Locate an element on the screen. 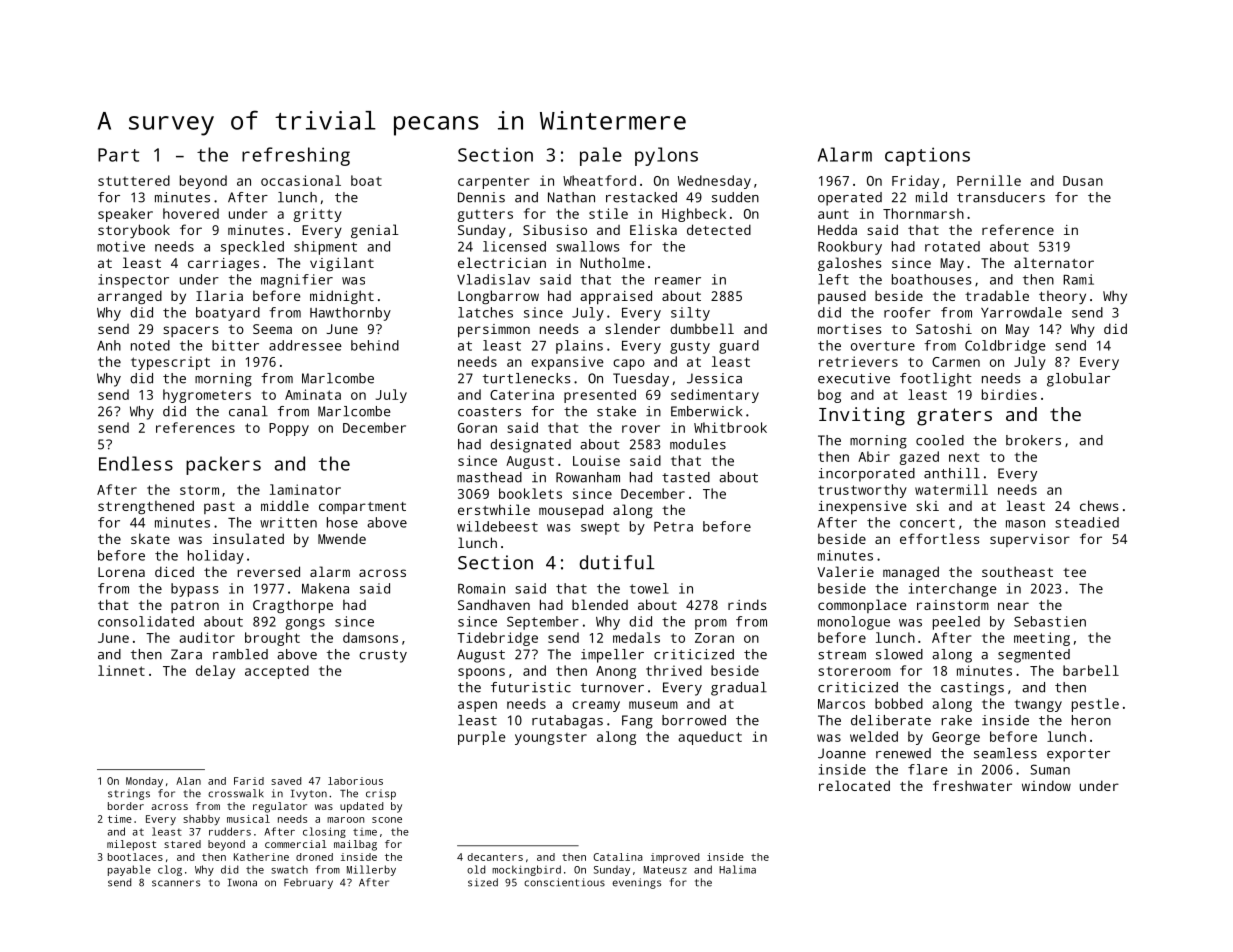 The height and width of the screenshot is (952, 1233). Halima is located at coordinates (737, 869).
